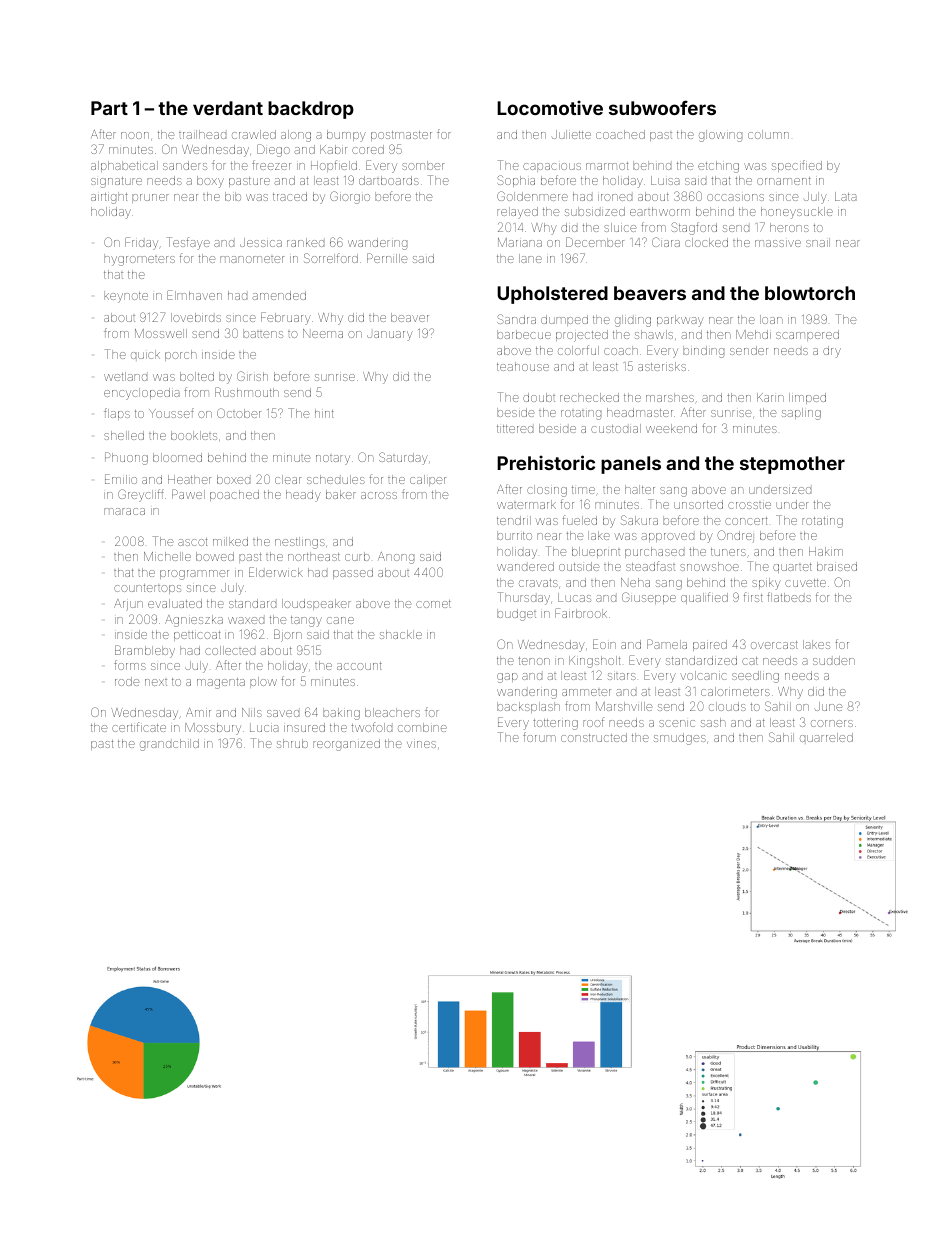  Describe the element at coordinates (357, 556) in the page. I see `curb` at that location.
